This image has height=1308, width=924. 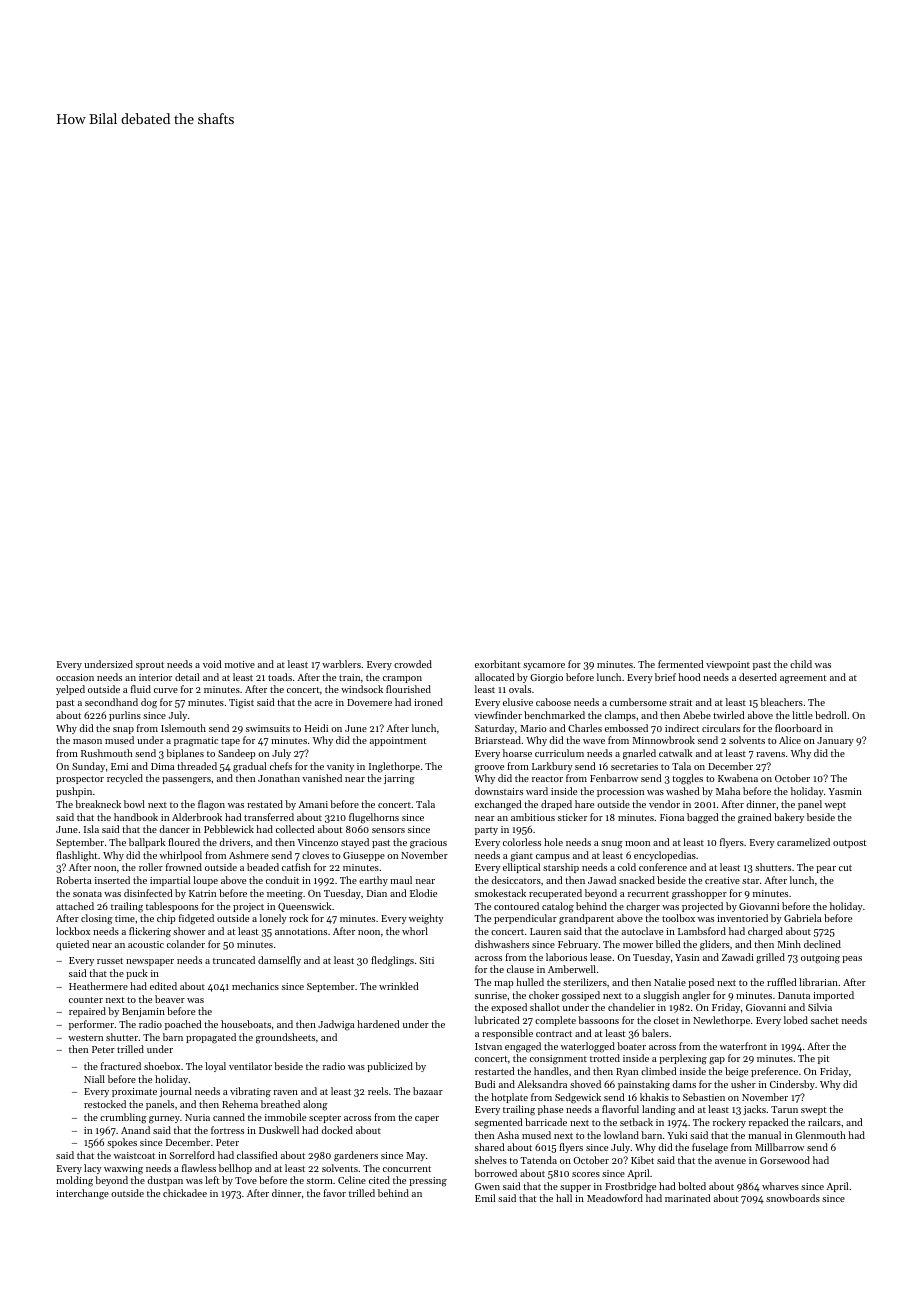 What do you see at coordinates (316, 728) in the image?
I see `Heidi` at bounding box center [316, 728].
